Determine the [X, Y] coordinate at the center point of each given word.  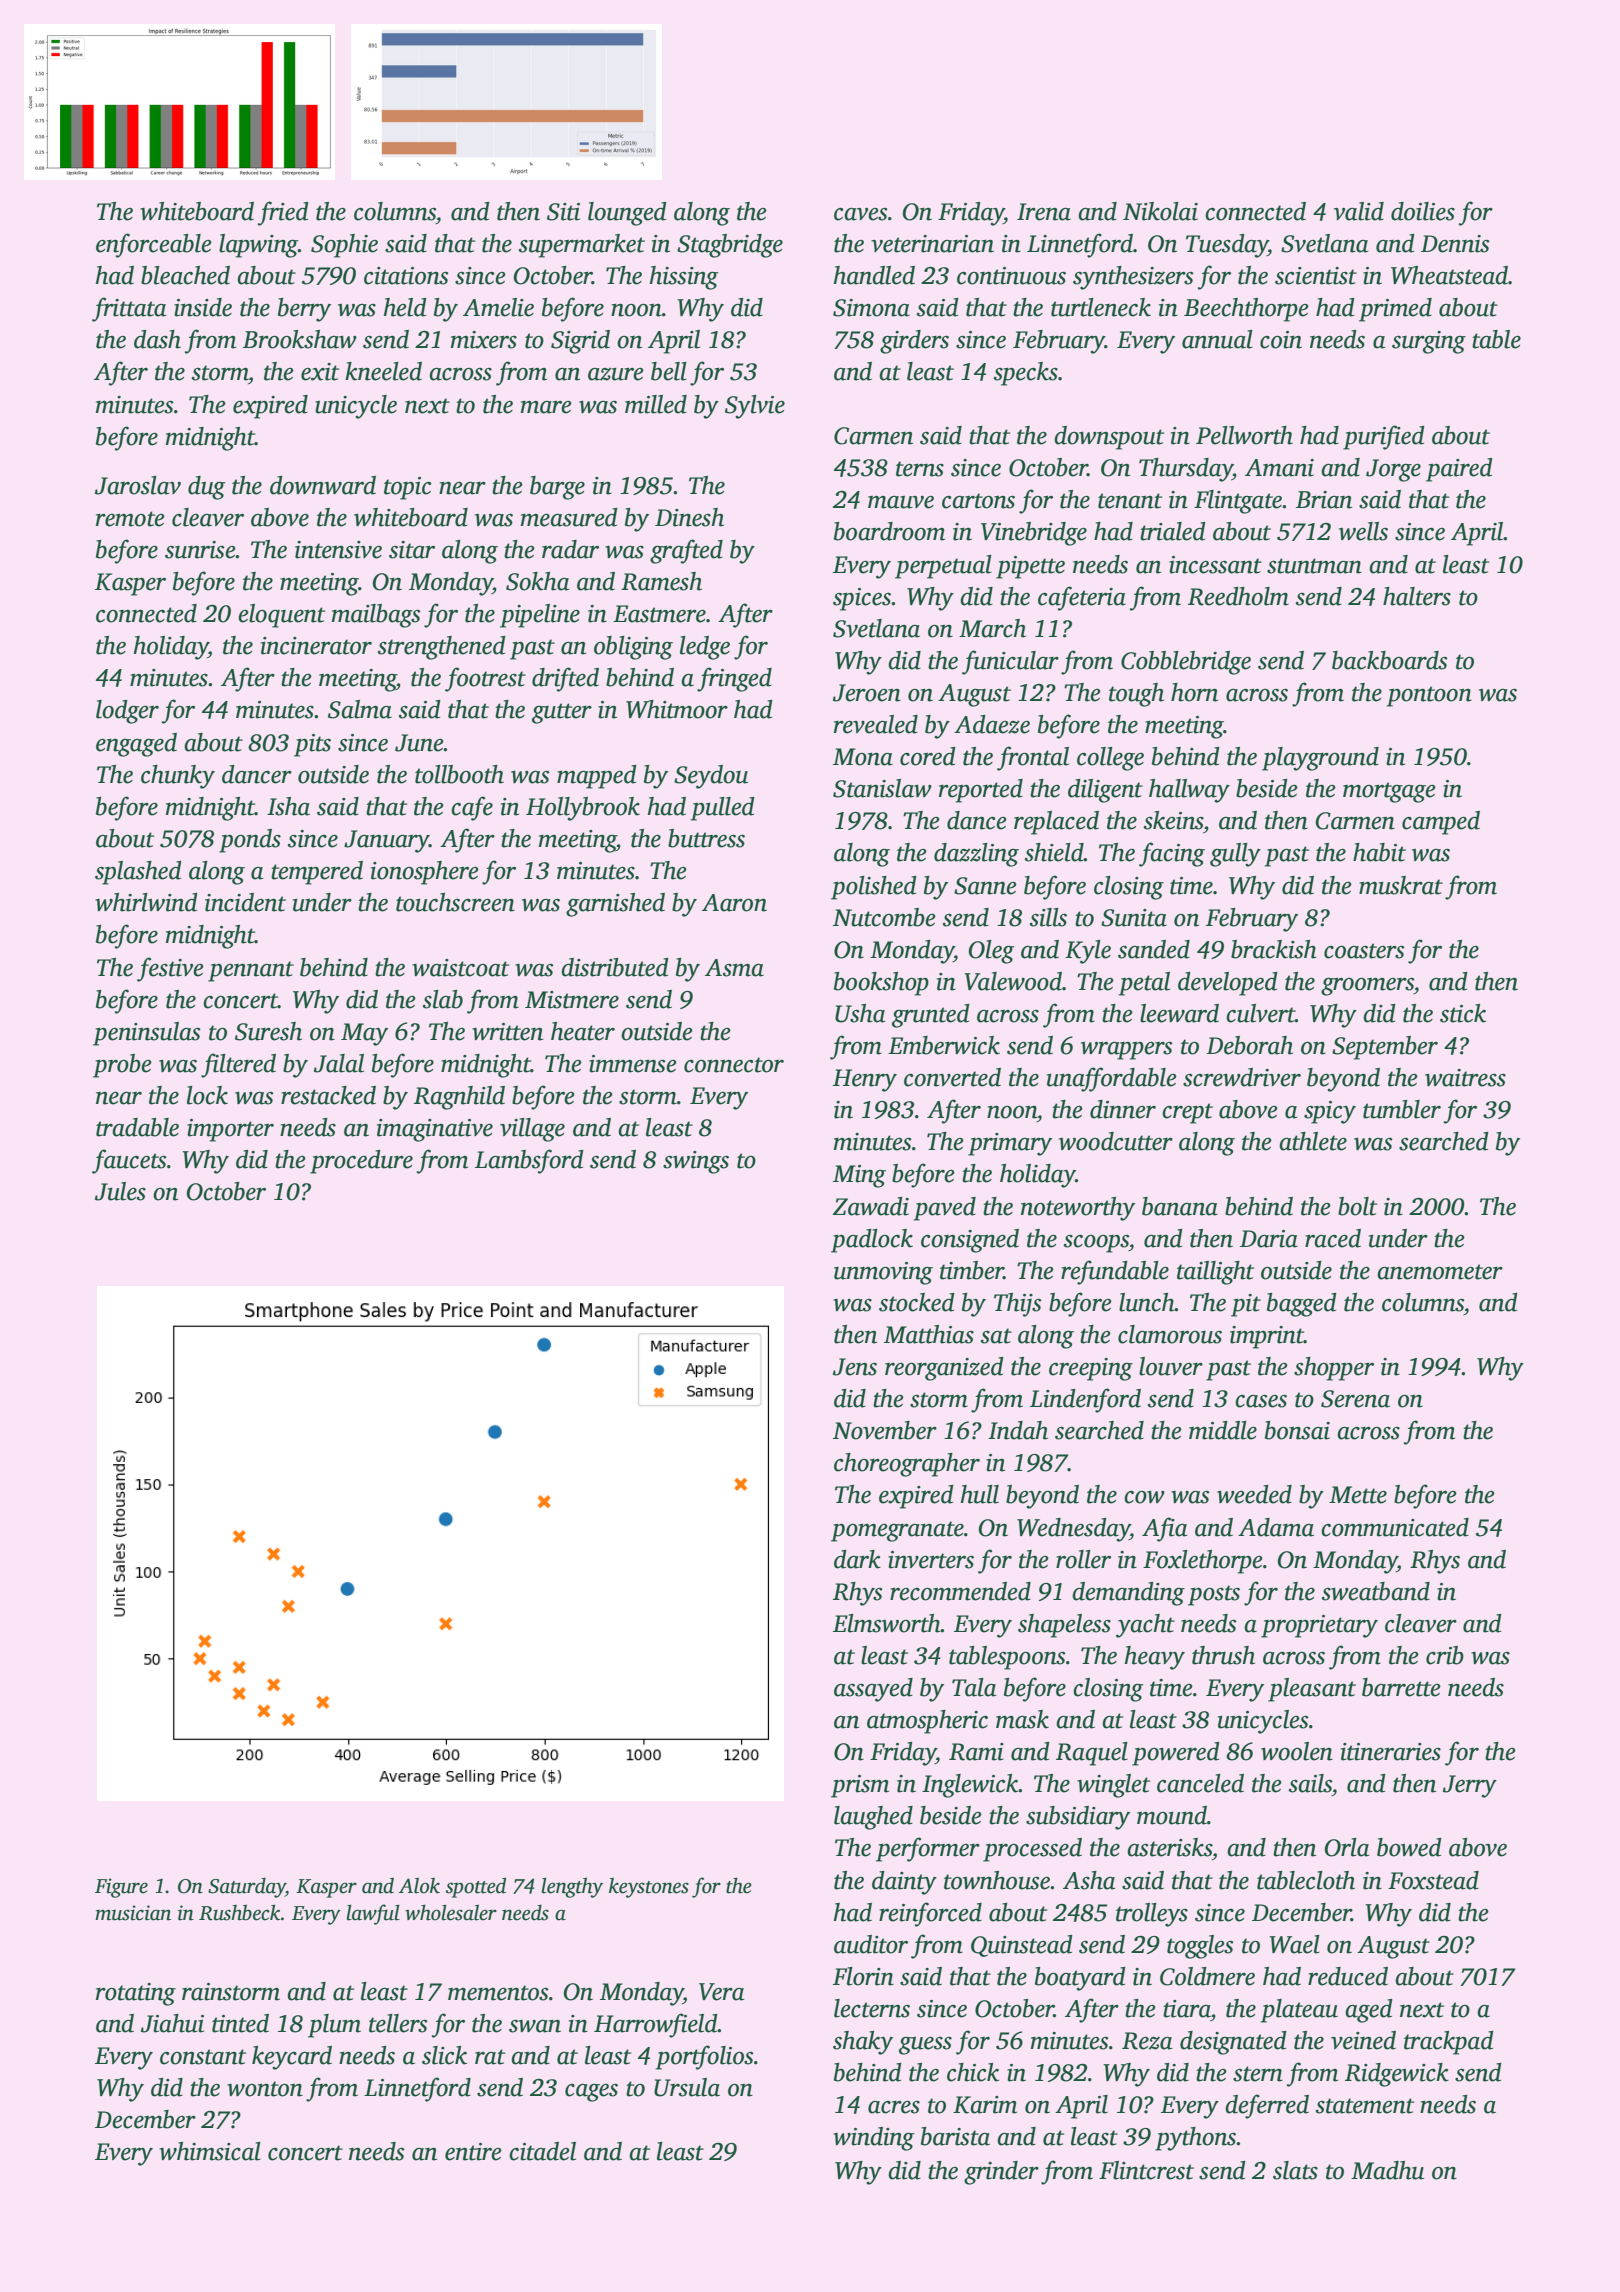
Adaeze [992, 724]
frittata [129, 309]
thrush [1223, 1655]
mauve [901, 502]
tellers [398, 2023]
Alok [419, 1885]
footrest [485, 679]
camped [1441, 823]
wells [1363, 531]
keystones [649, 1888]
